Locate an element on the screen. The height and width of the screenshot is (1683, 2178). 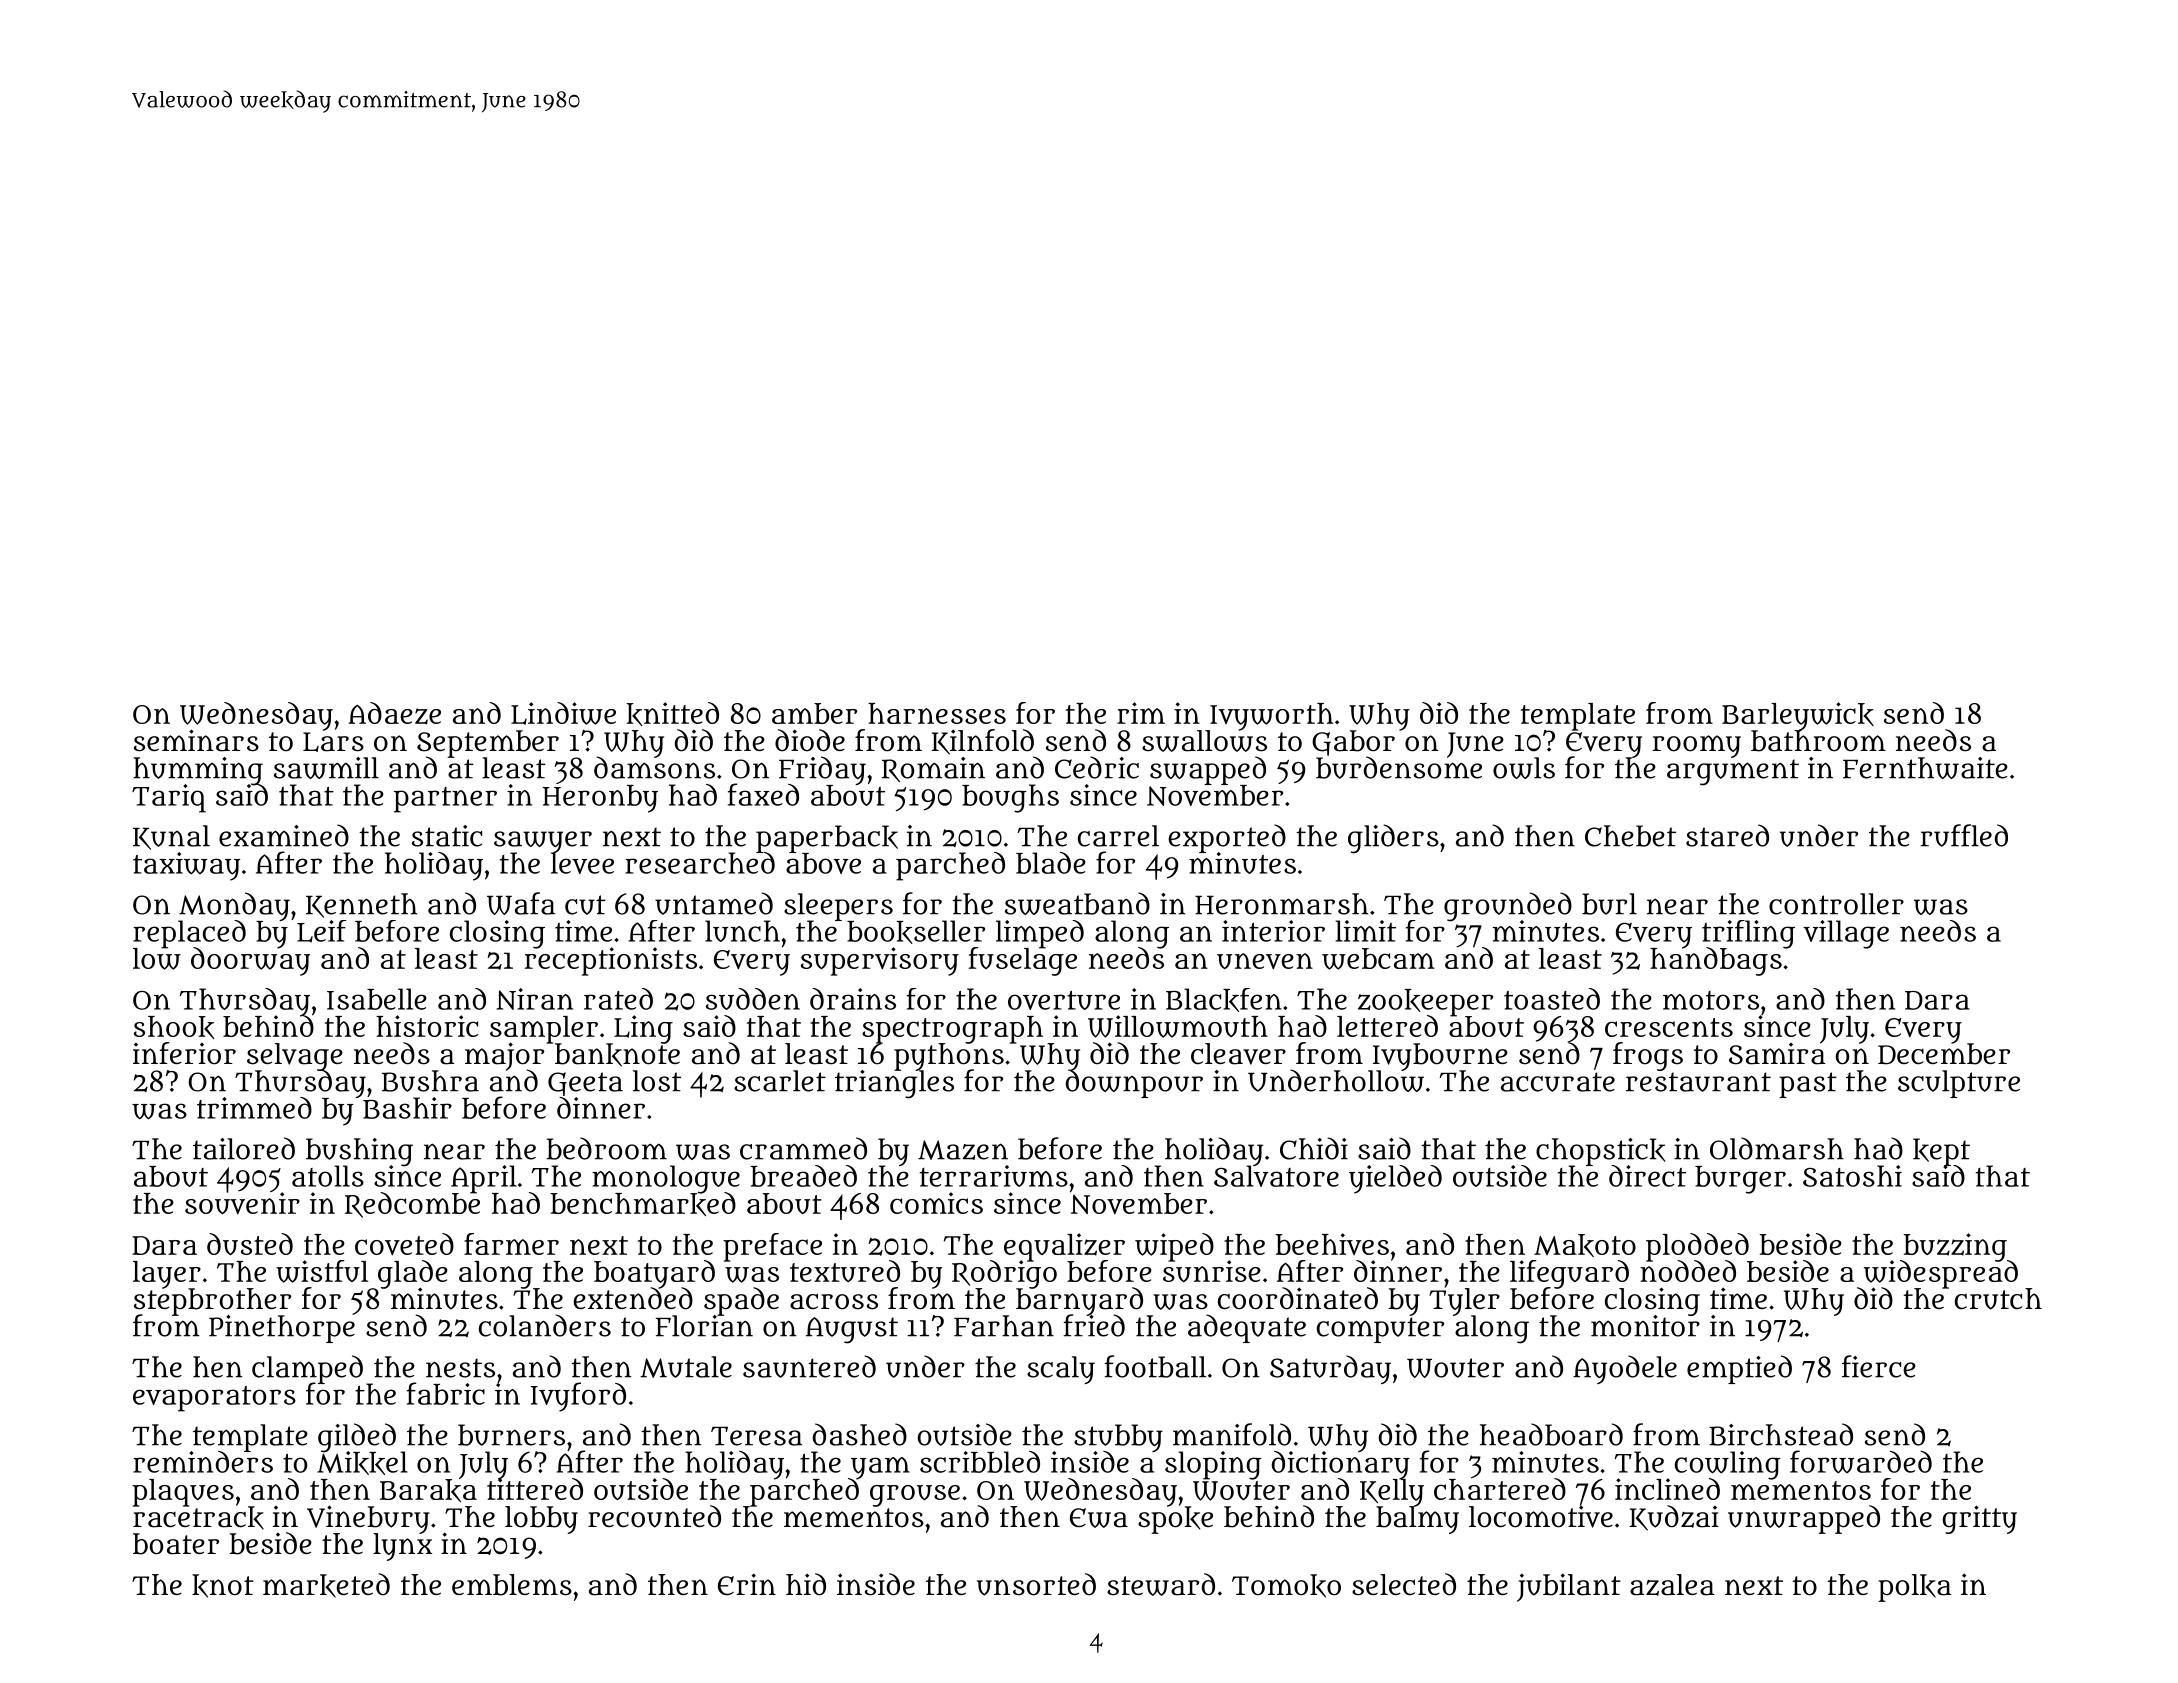
Barleywick is located at coordinates (1798, 716).
